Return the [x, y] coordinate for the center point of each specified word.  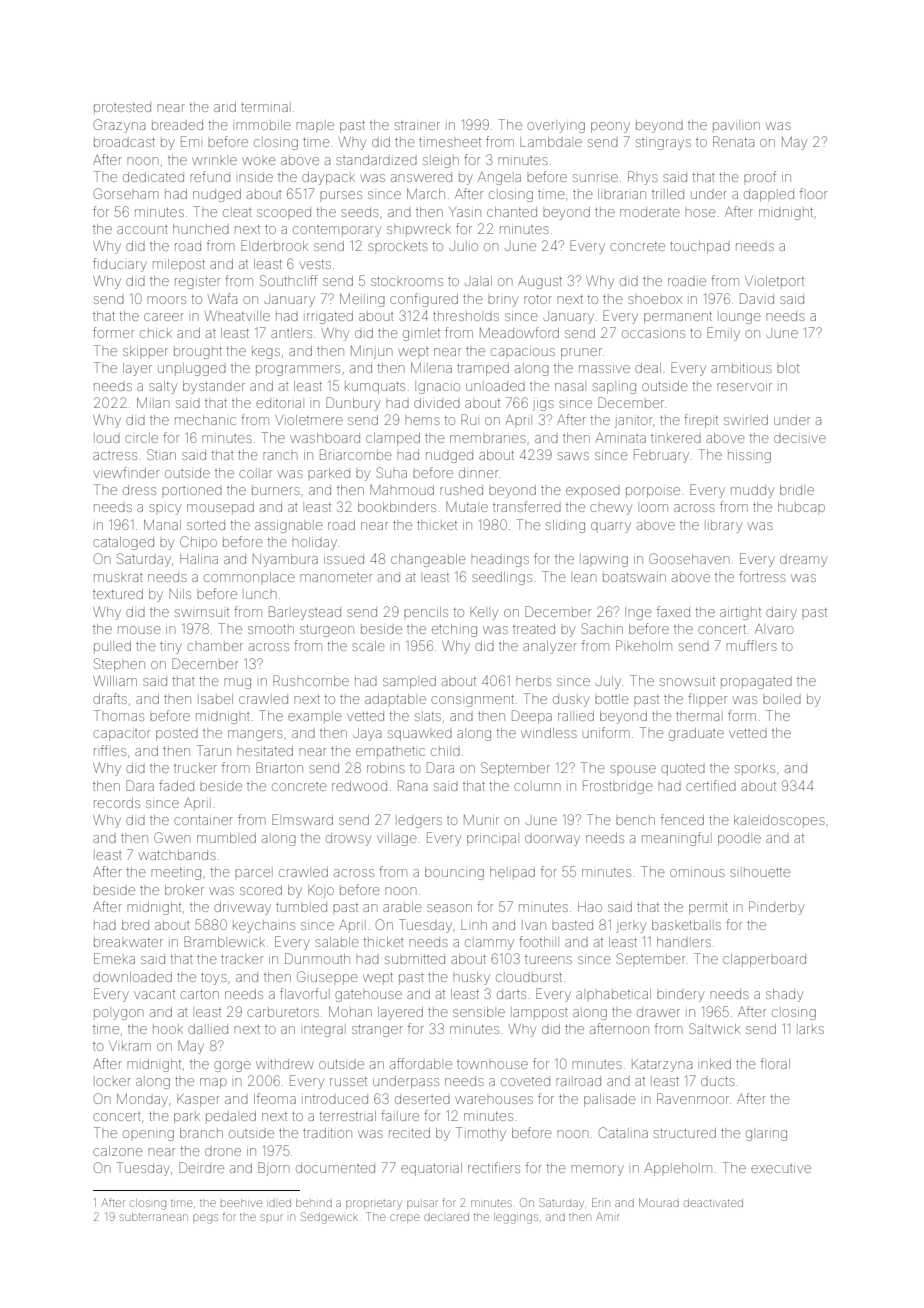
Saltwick [714, 1028]
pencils [426, 612]
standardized [376, 160]
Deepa [532, 717]
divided [437, 403]
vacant [154, 994]
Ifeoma [275, 1098]
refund [210, 176]
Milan [153, 403]
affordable [421, 1063]
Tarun [214, 750]
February [661, 456]
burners [276, 491]
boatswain [634, 577]
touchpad [700, 248]
